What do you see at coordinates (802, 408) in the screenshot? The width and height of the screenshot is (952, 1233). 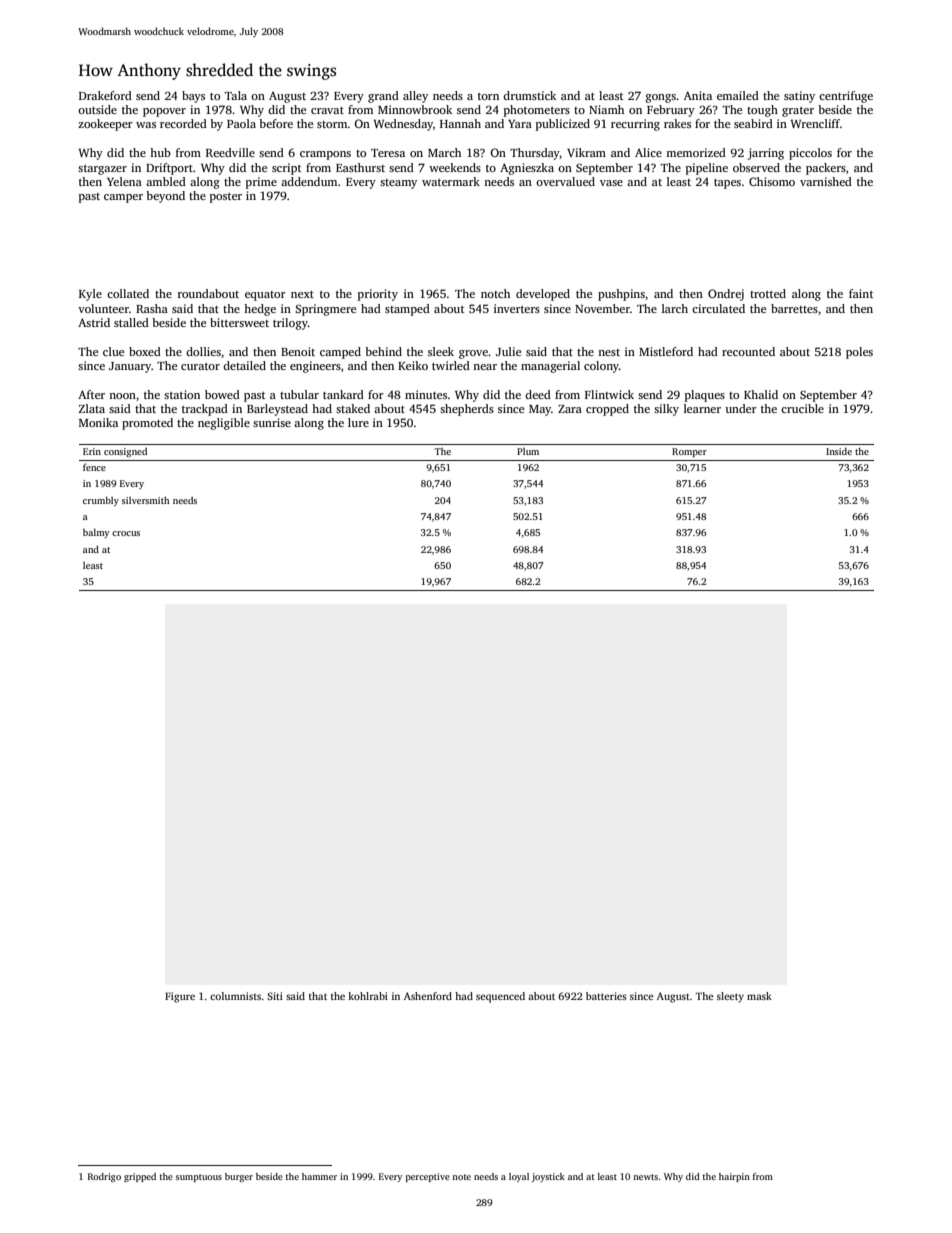 I see `crucible` at bounding box center [802, 408].
